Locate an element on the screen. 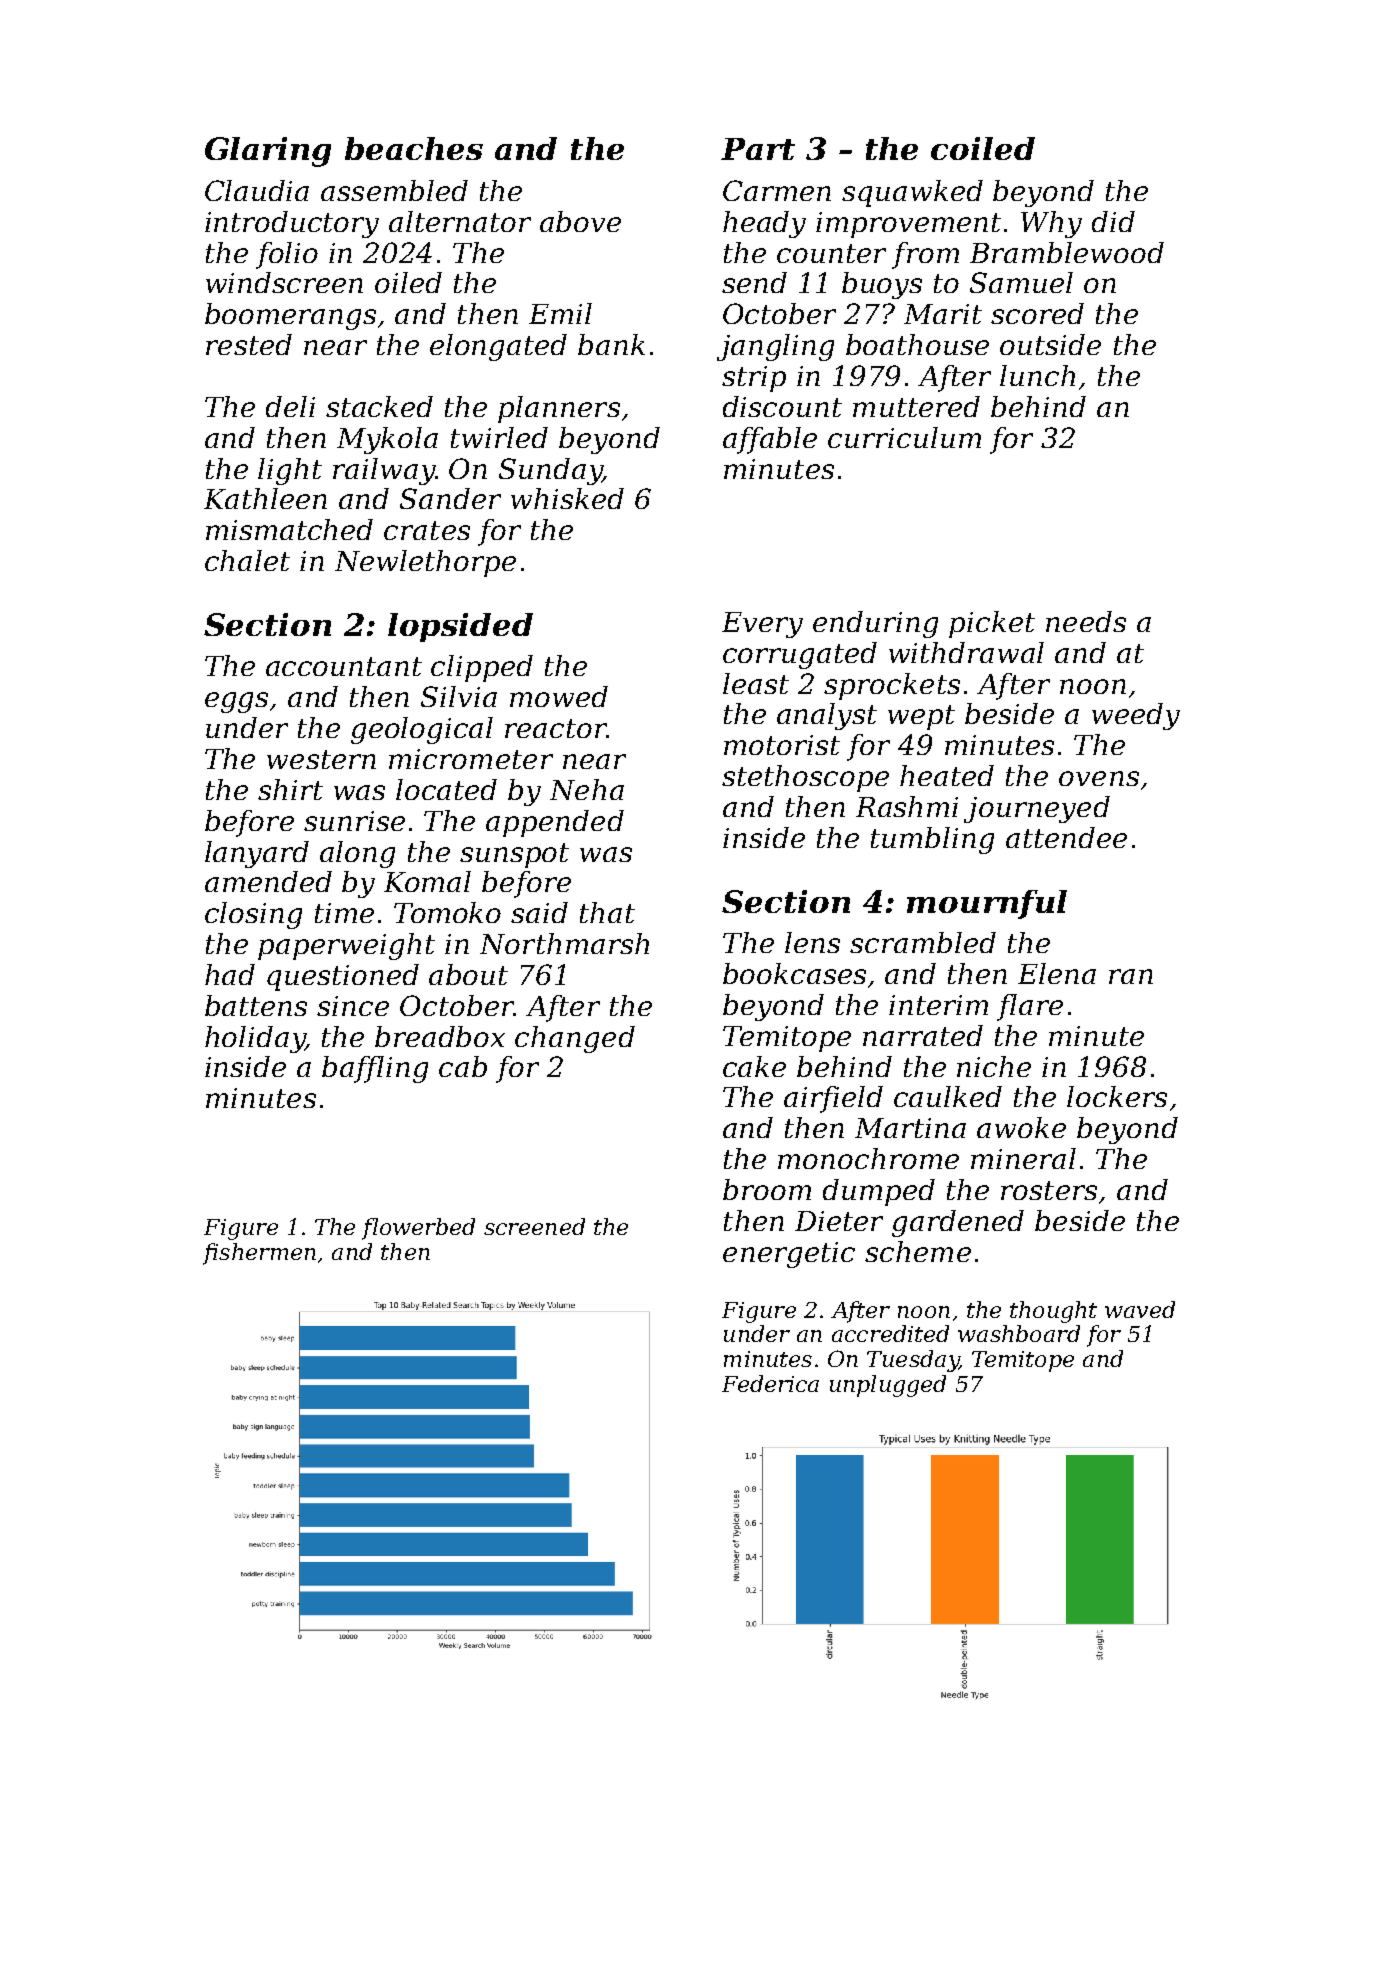 This screenshot has height=1969, width=1386. send is located at coordinates (754, 282).
